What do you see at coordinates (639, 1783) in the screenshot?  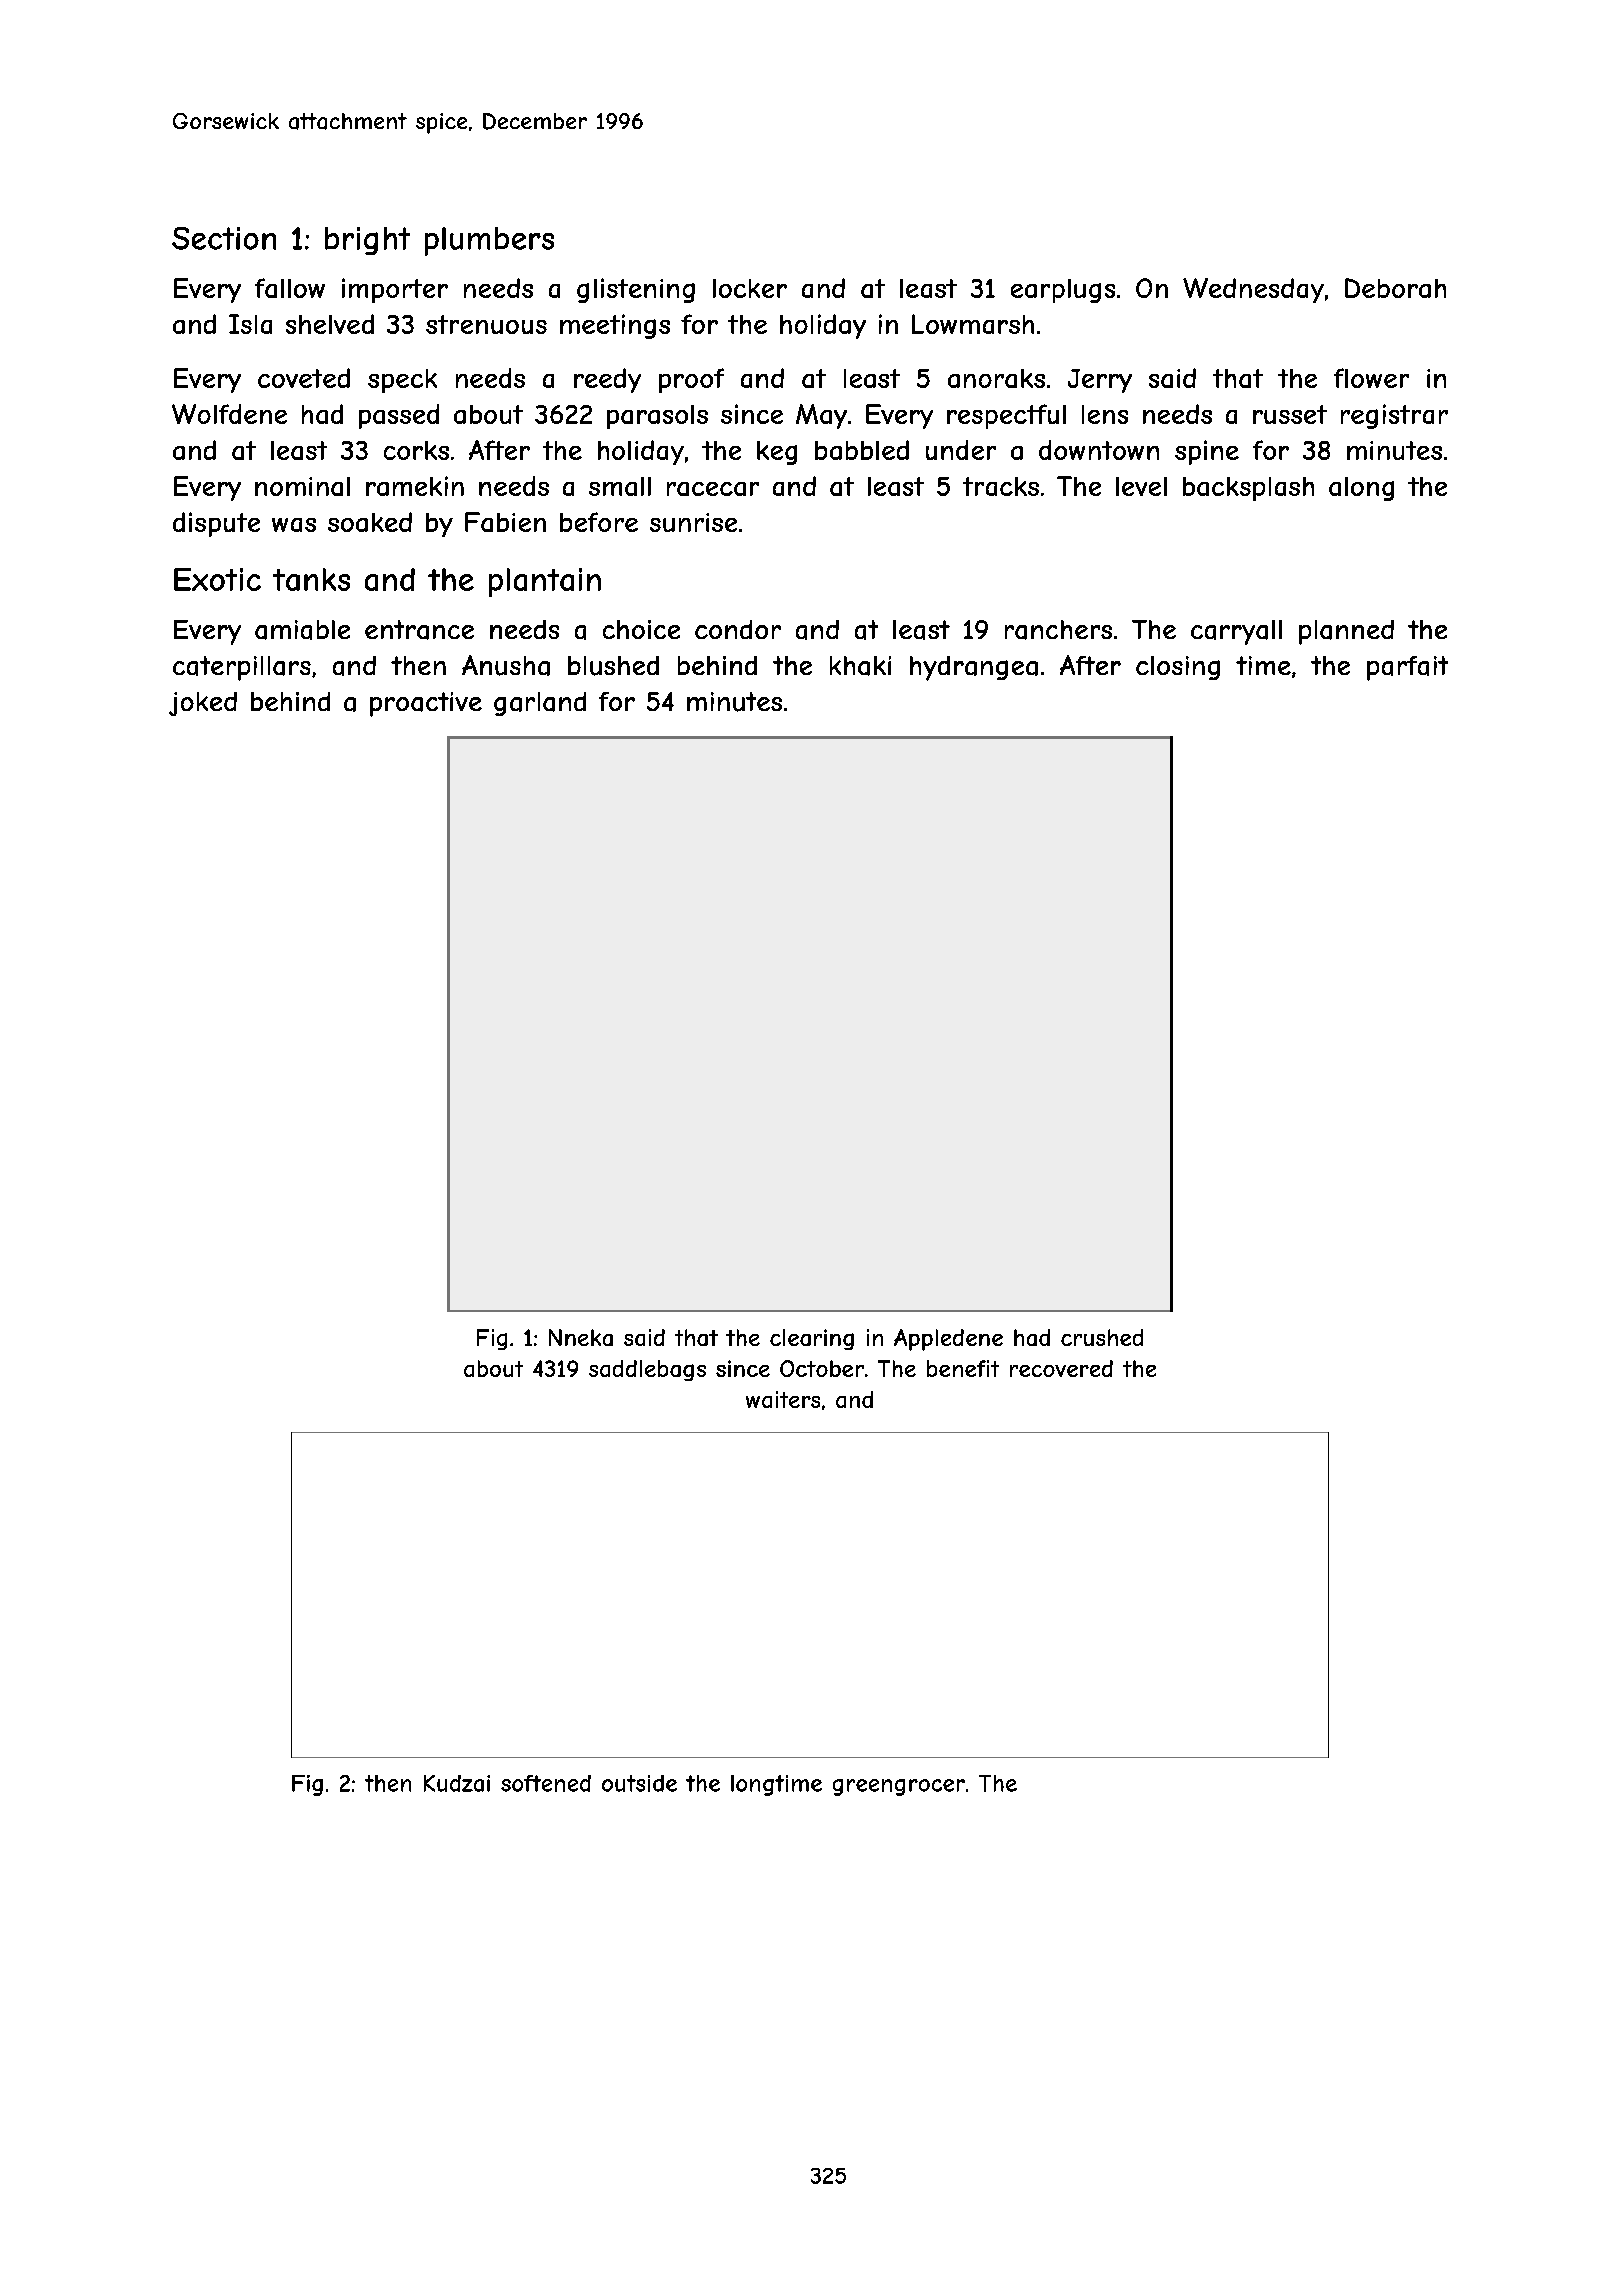 I see `outside` at bounding box center [639, 1783].
